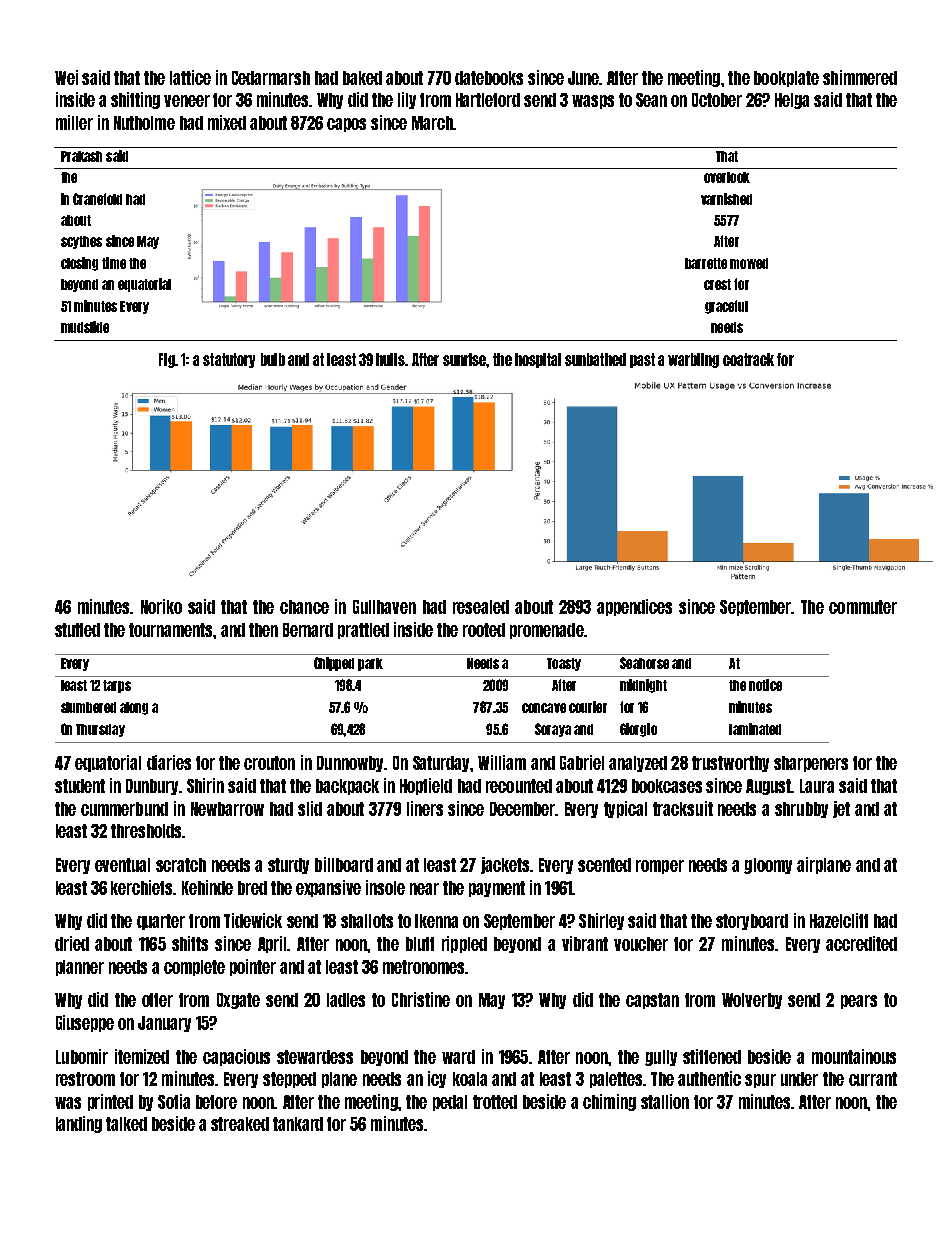 Image resolution: width=952 pixels, height=1233 pixels. What do you see at coordinates (72, 943) in the screenshot?
I see `dried` at bounding box center [72, 943].
